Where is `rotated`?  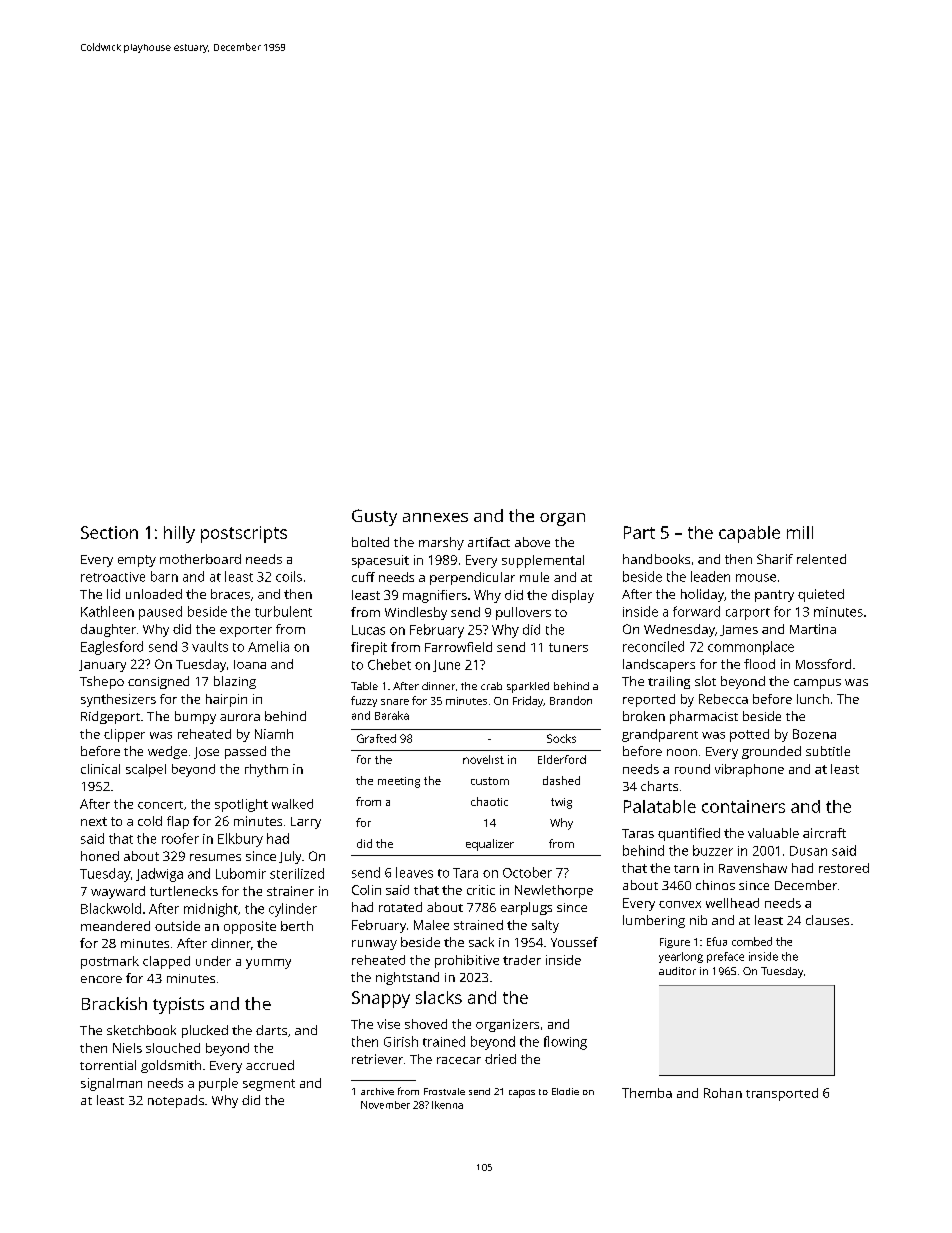 rotated is located at coordinates (400, 907).
